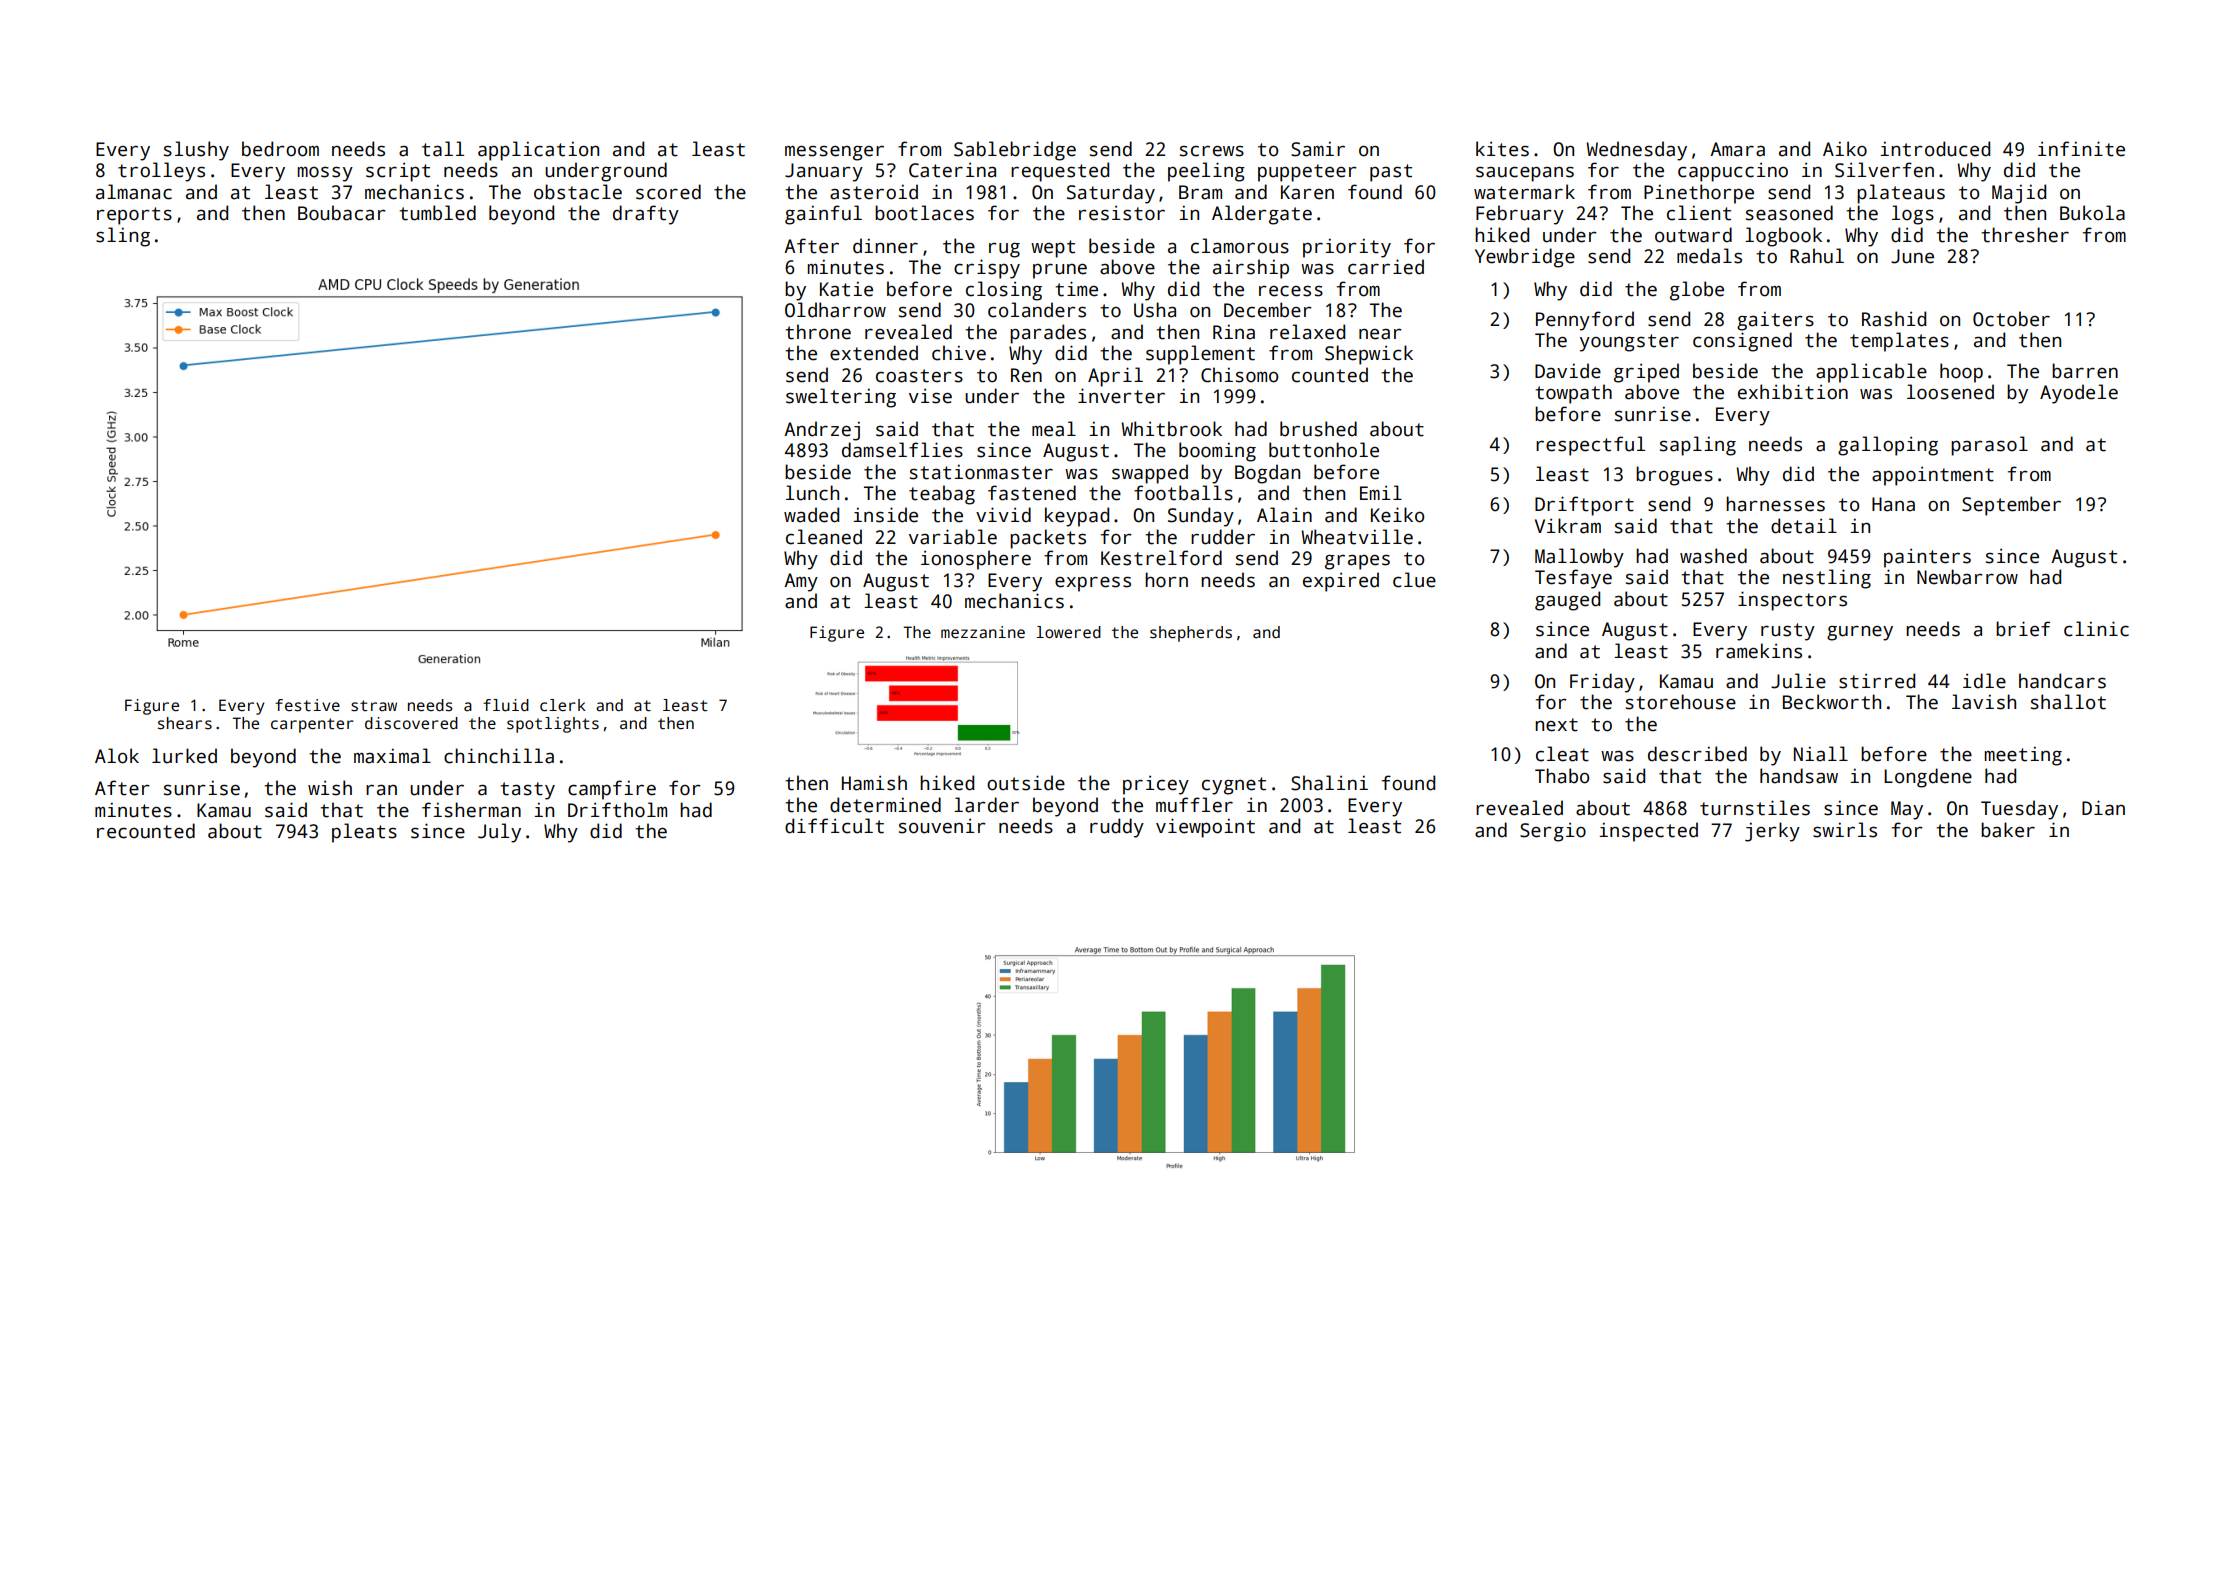 The height and width of the document is (1578, 2231). I want to click on turnstiles, so click(1755, 808).
